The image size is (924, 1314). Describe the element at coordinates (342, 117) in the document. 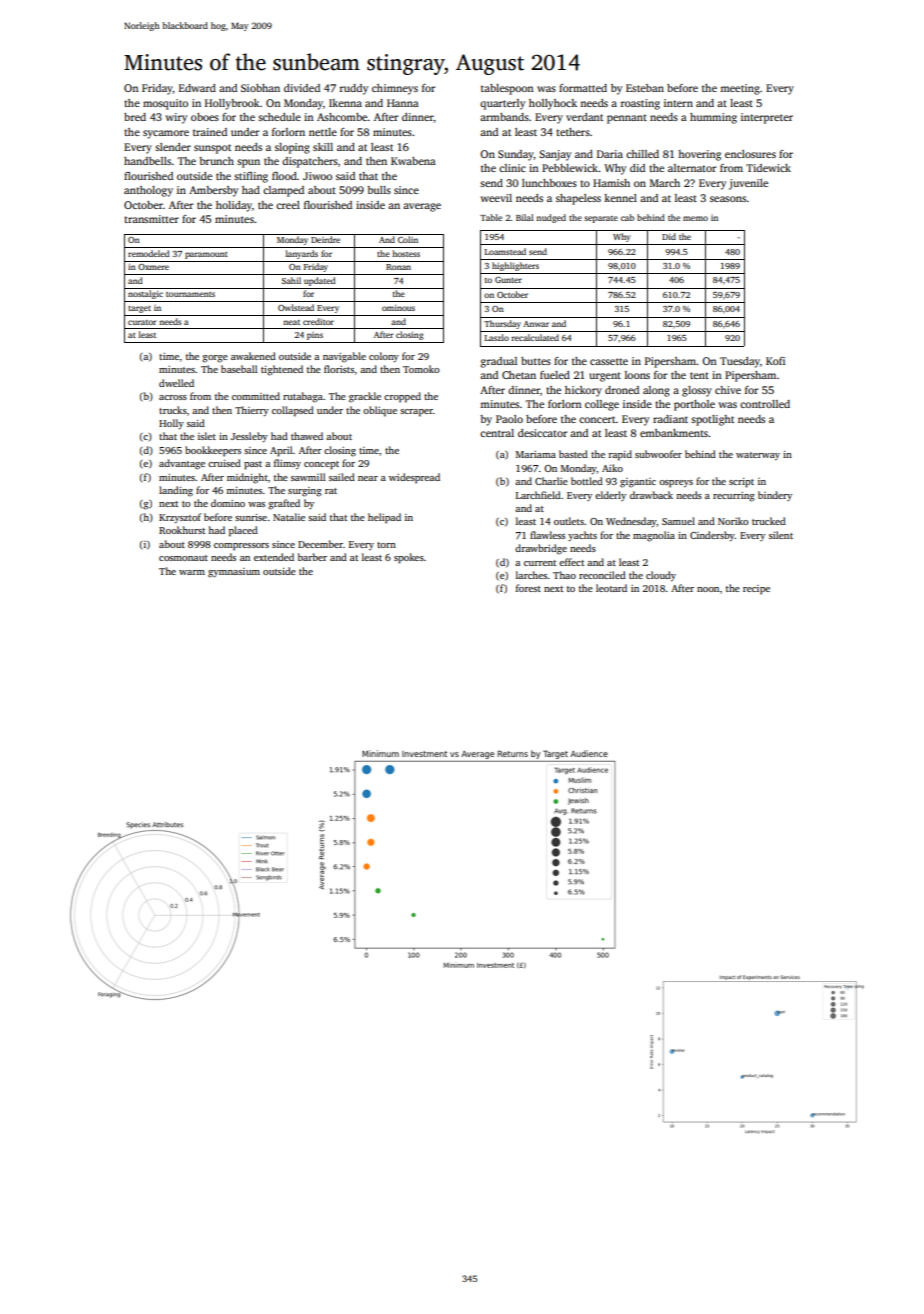

I see `Ashcombe` at that location.
